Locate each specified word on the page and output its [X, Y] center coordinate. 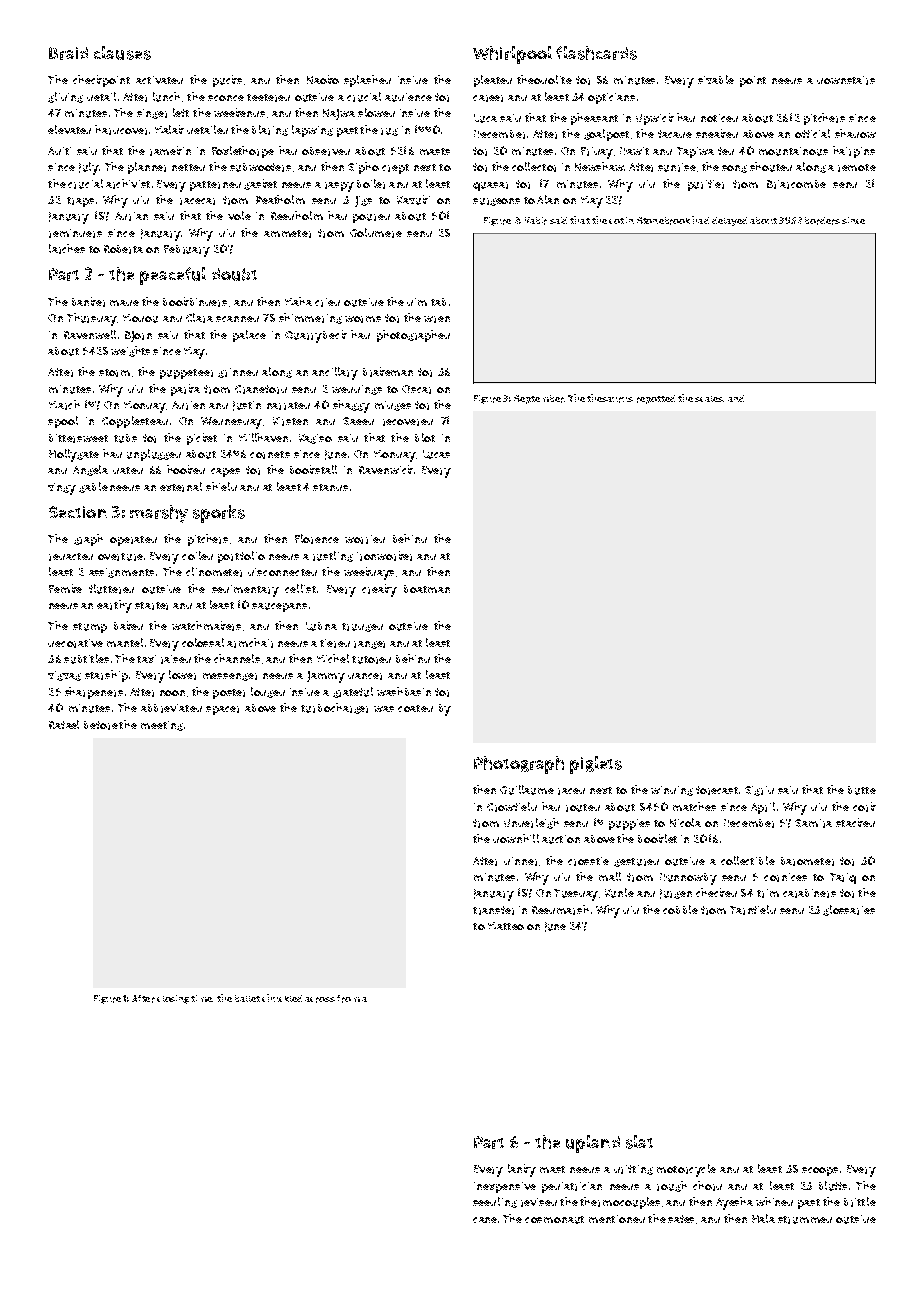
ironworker [384, 556]
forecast [717, 790]
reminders [75, 233]
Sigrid [759, 791]
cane [485, 1220]
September [539, 399]
